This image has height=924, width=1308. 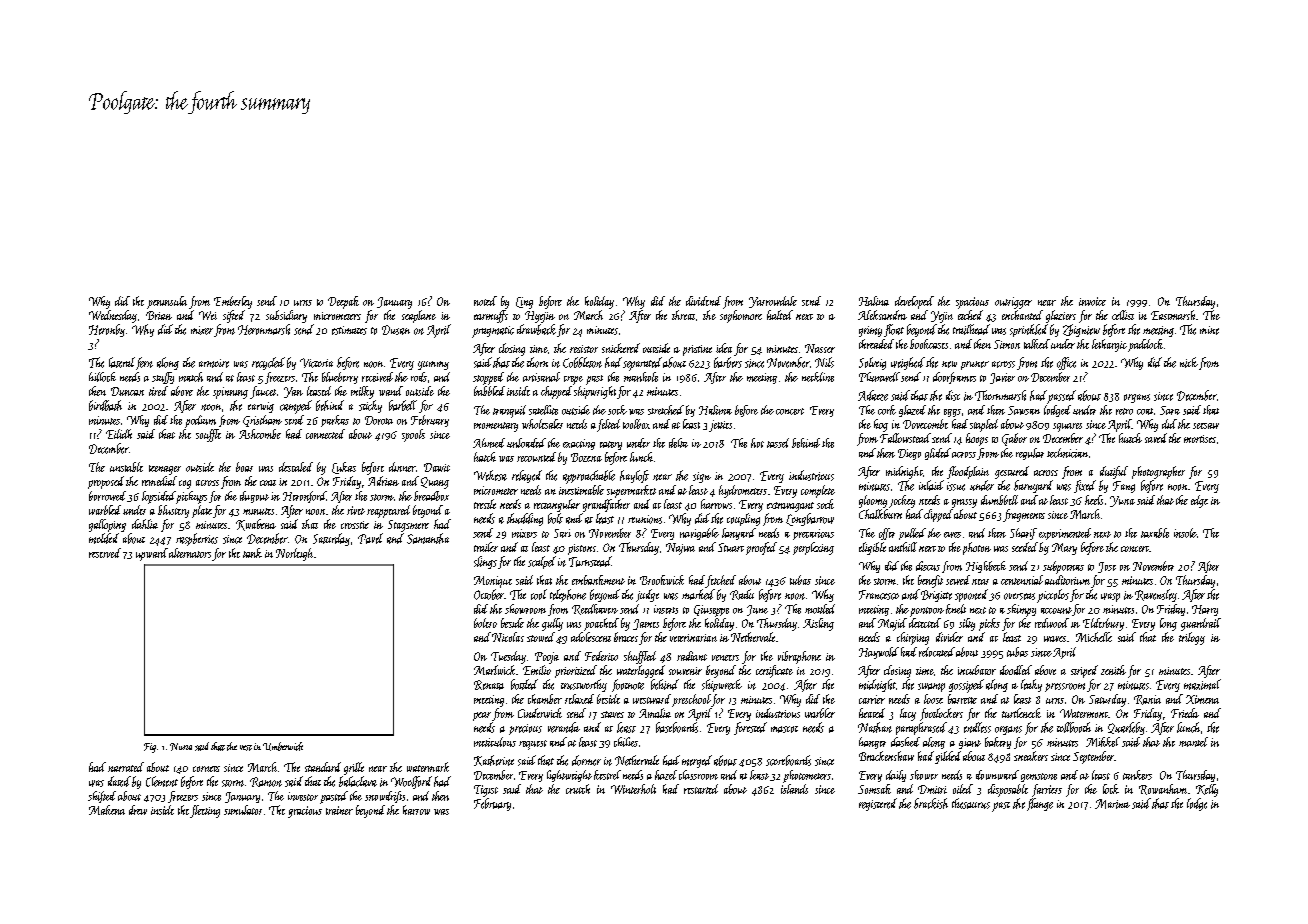 What do you see at coordinates (489, 685) in the image?
I see `Renata` at bounding box center [489, 685].
